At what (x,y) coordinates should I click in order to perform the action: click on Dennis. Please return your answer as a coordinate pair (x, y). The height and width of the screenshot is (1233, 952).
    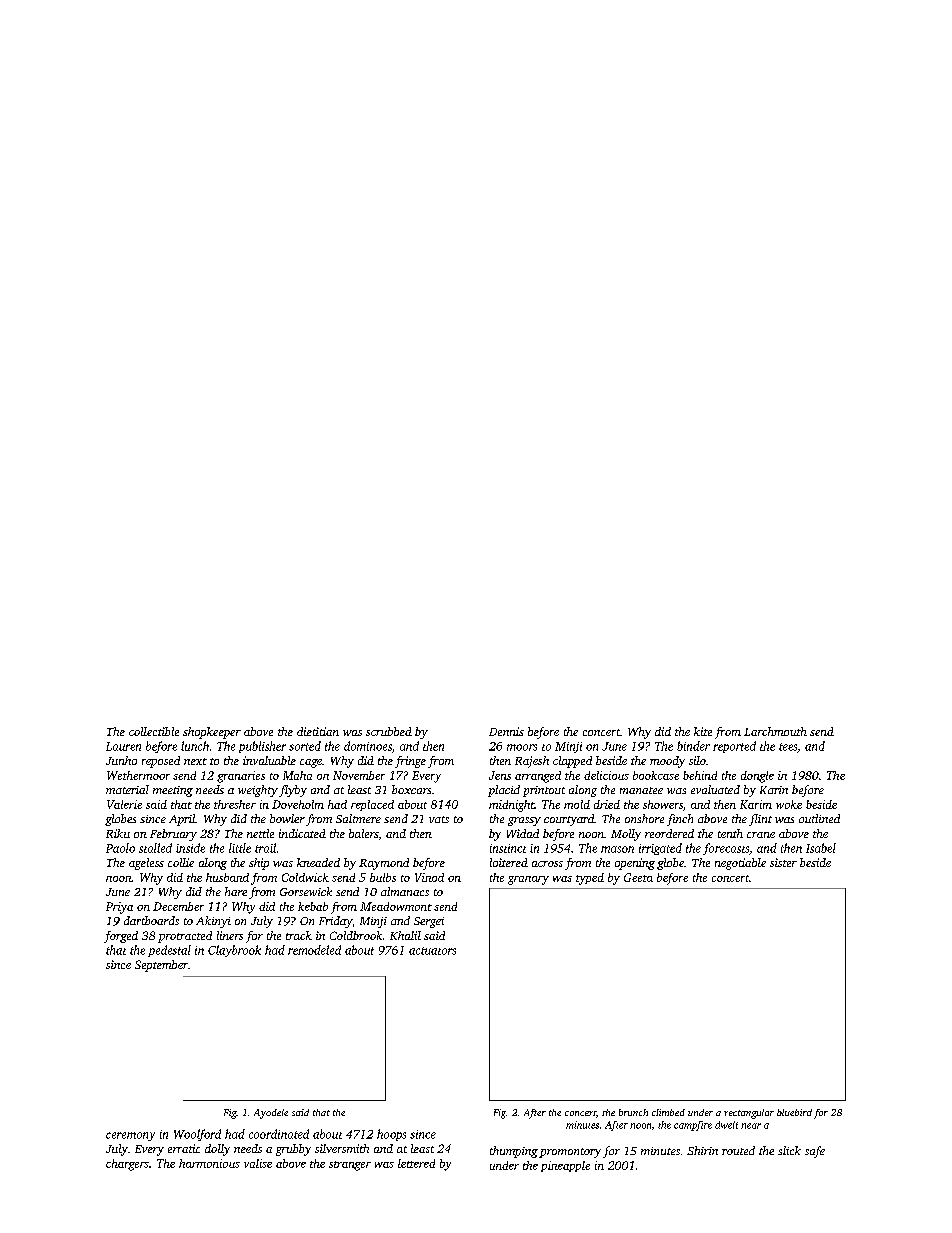
    Looking at the image, I should click on (506, 731).
